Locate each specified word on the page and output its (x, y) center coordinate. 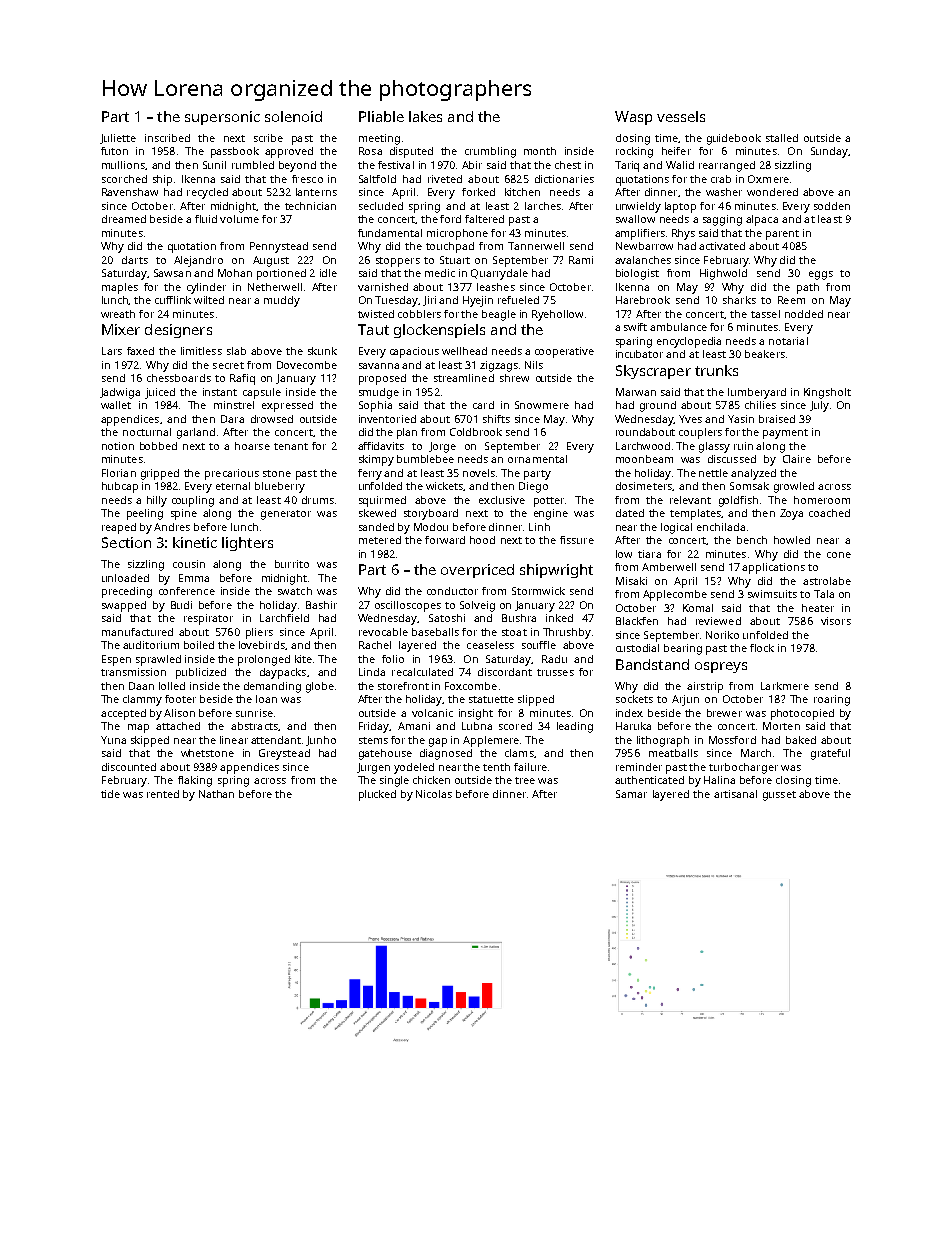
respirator (208, 619)
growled (794, 487)
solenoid (293, 116)
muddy (282, 301)
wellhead (464, 351)
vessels (681, 116)
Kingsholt (827, 393)
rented (163, 794)
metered (380, 540)
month (540, 151)
